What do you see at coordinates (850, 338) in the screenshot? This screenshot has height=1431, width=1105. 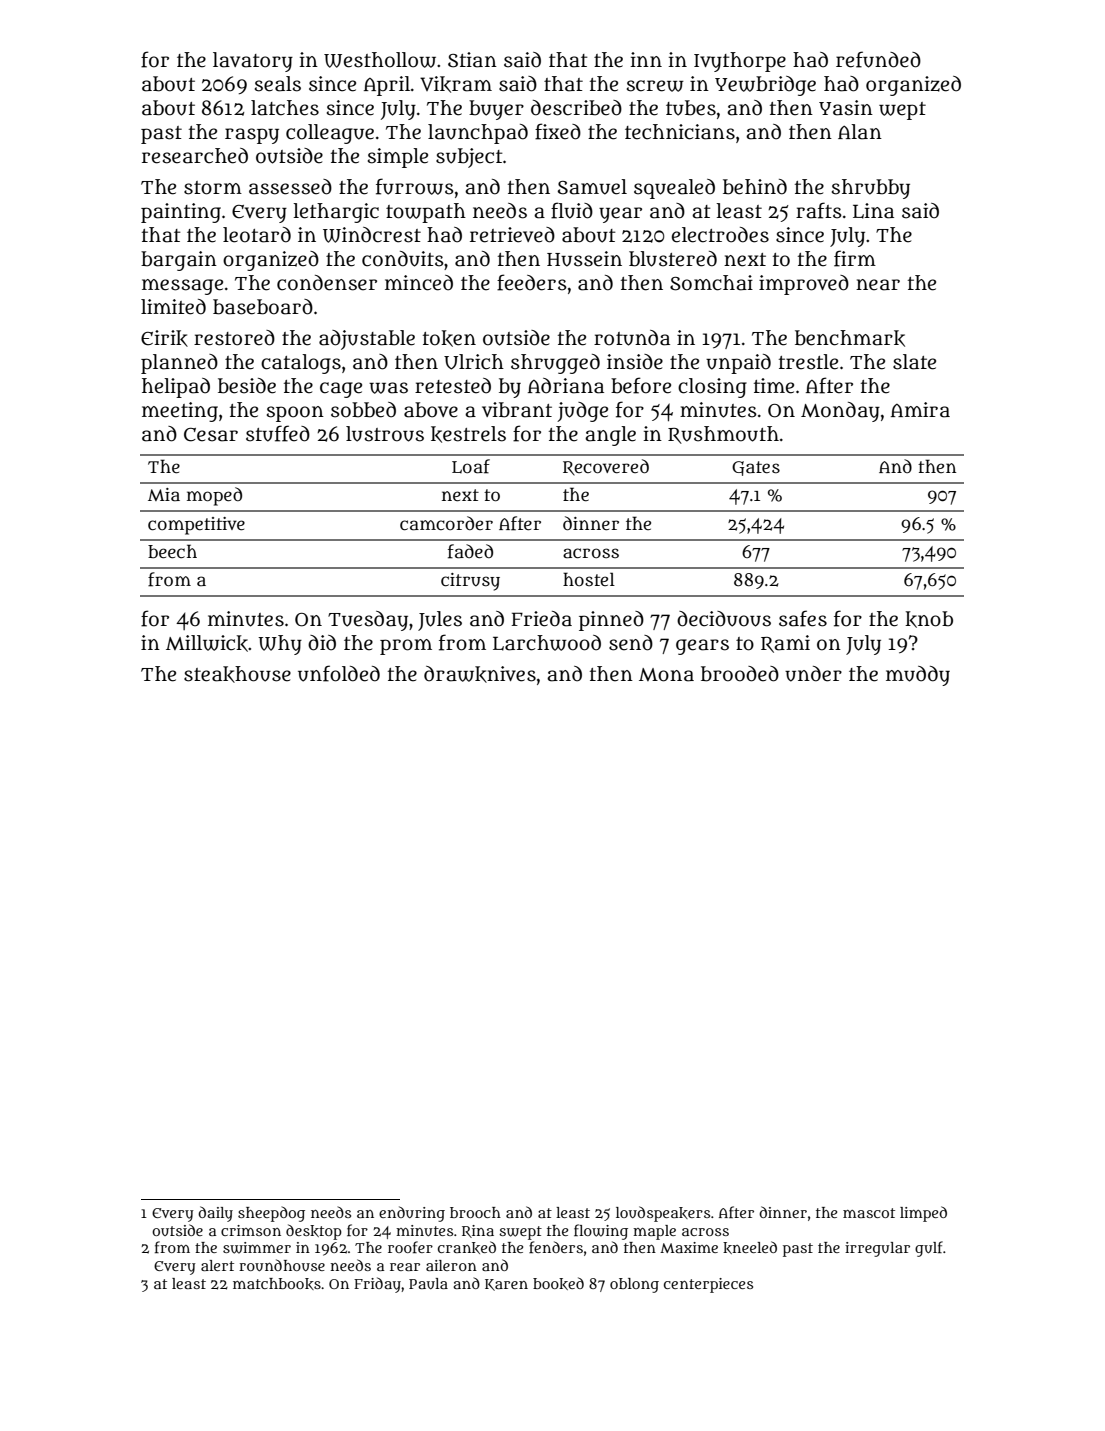 I see `benchmark` at bounding box center [850, 338].
